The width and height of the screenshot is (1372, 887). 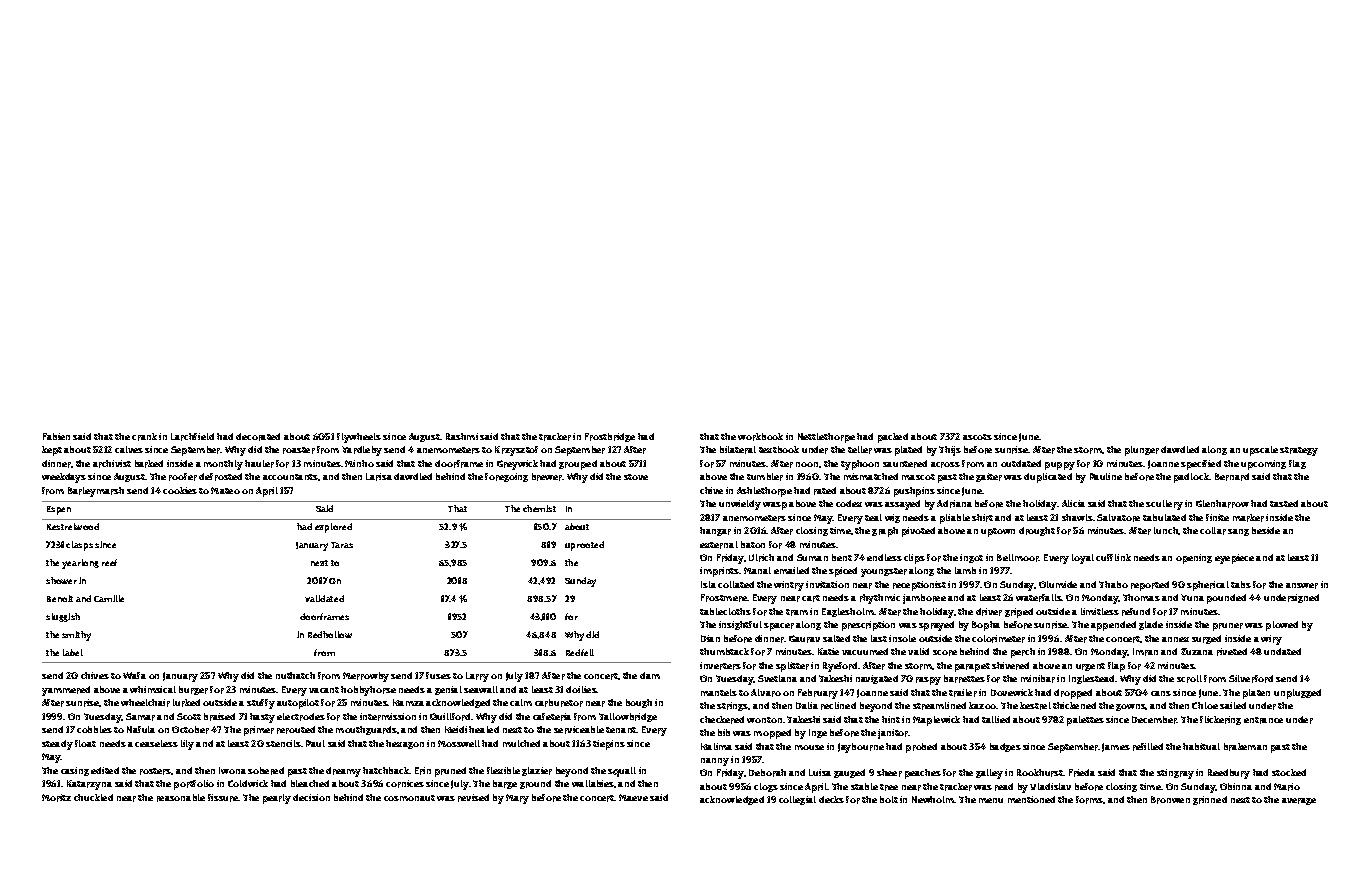 What do you see at coordinates (109, 562) in the screenshot?
I see `reef` at bounding box center [109, 562].
